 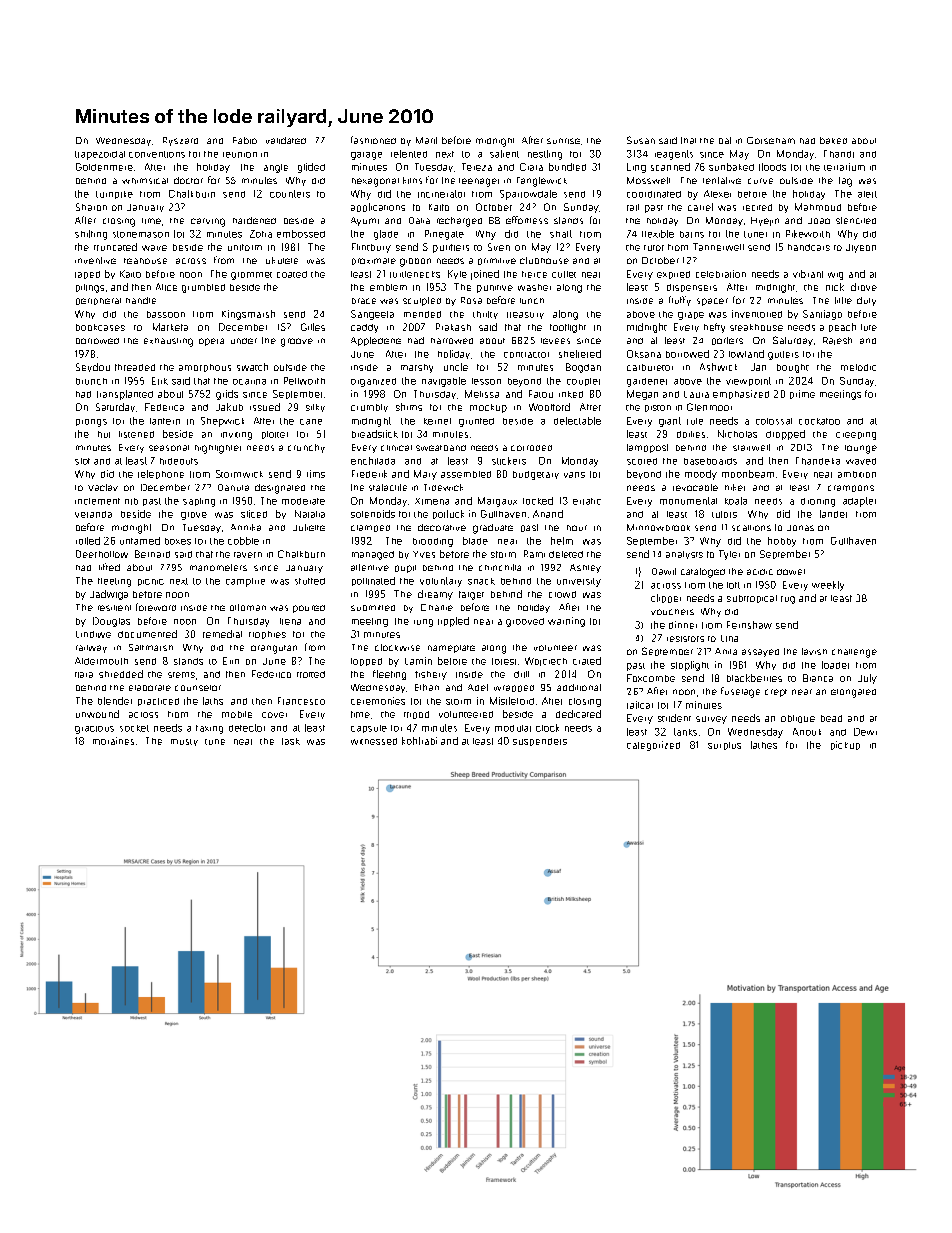 I want to click on Gilles, so click(x=313, y=327).
